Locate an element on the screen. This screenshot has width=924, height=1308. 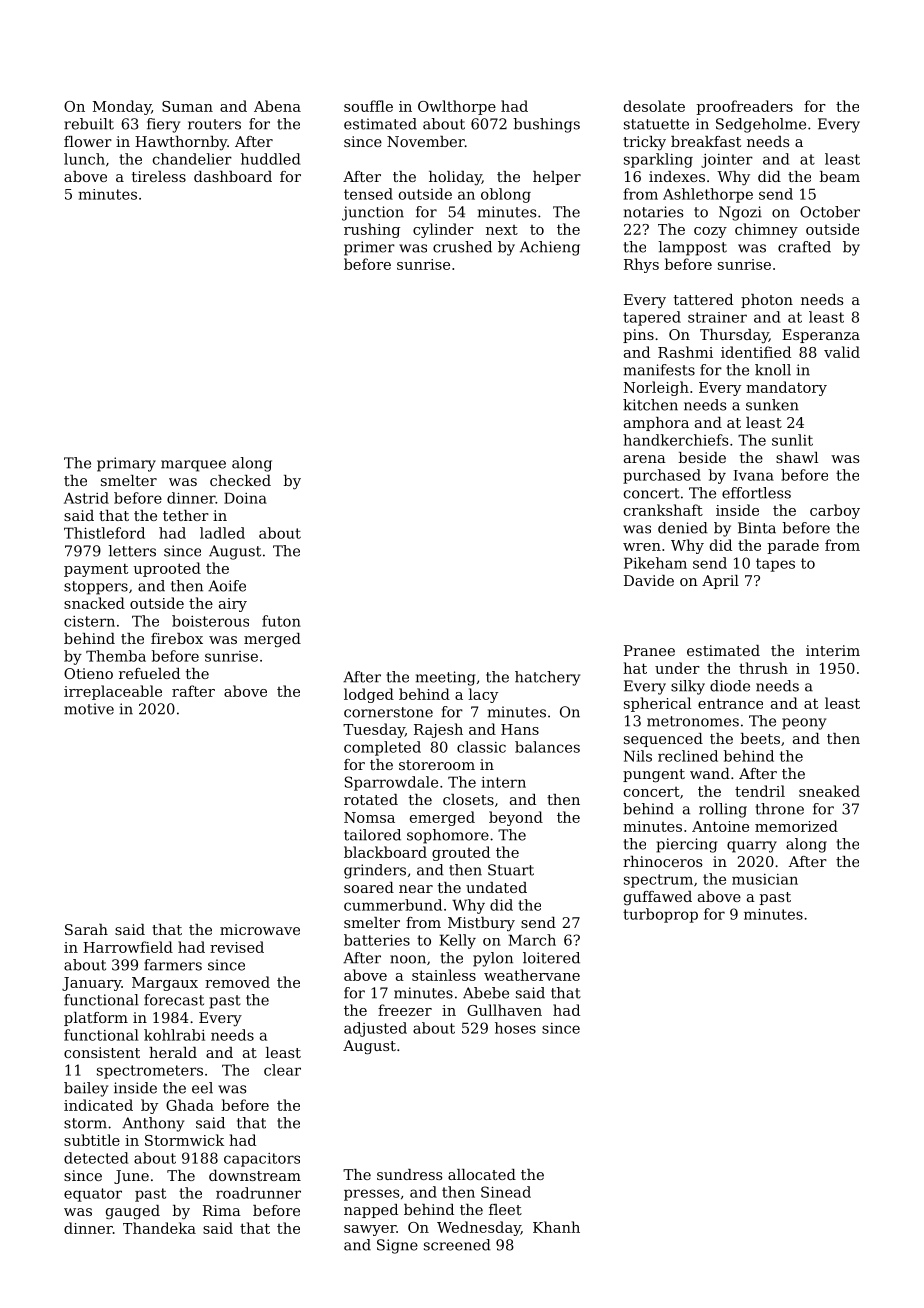
primer is located at coordinates (369, 248).
